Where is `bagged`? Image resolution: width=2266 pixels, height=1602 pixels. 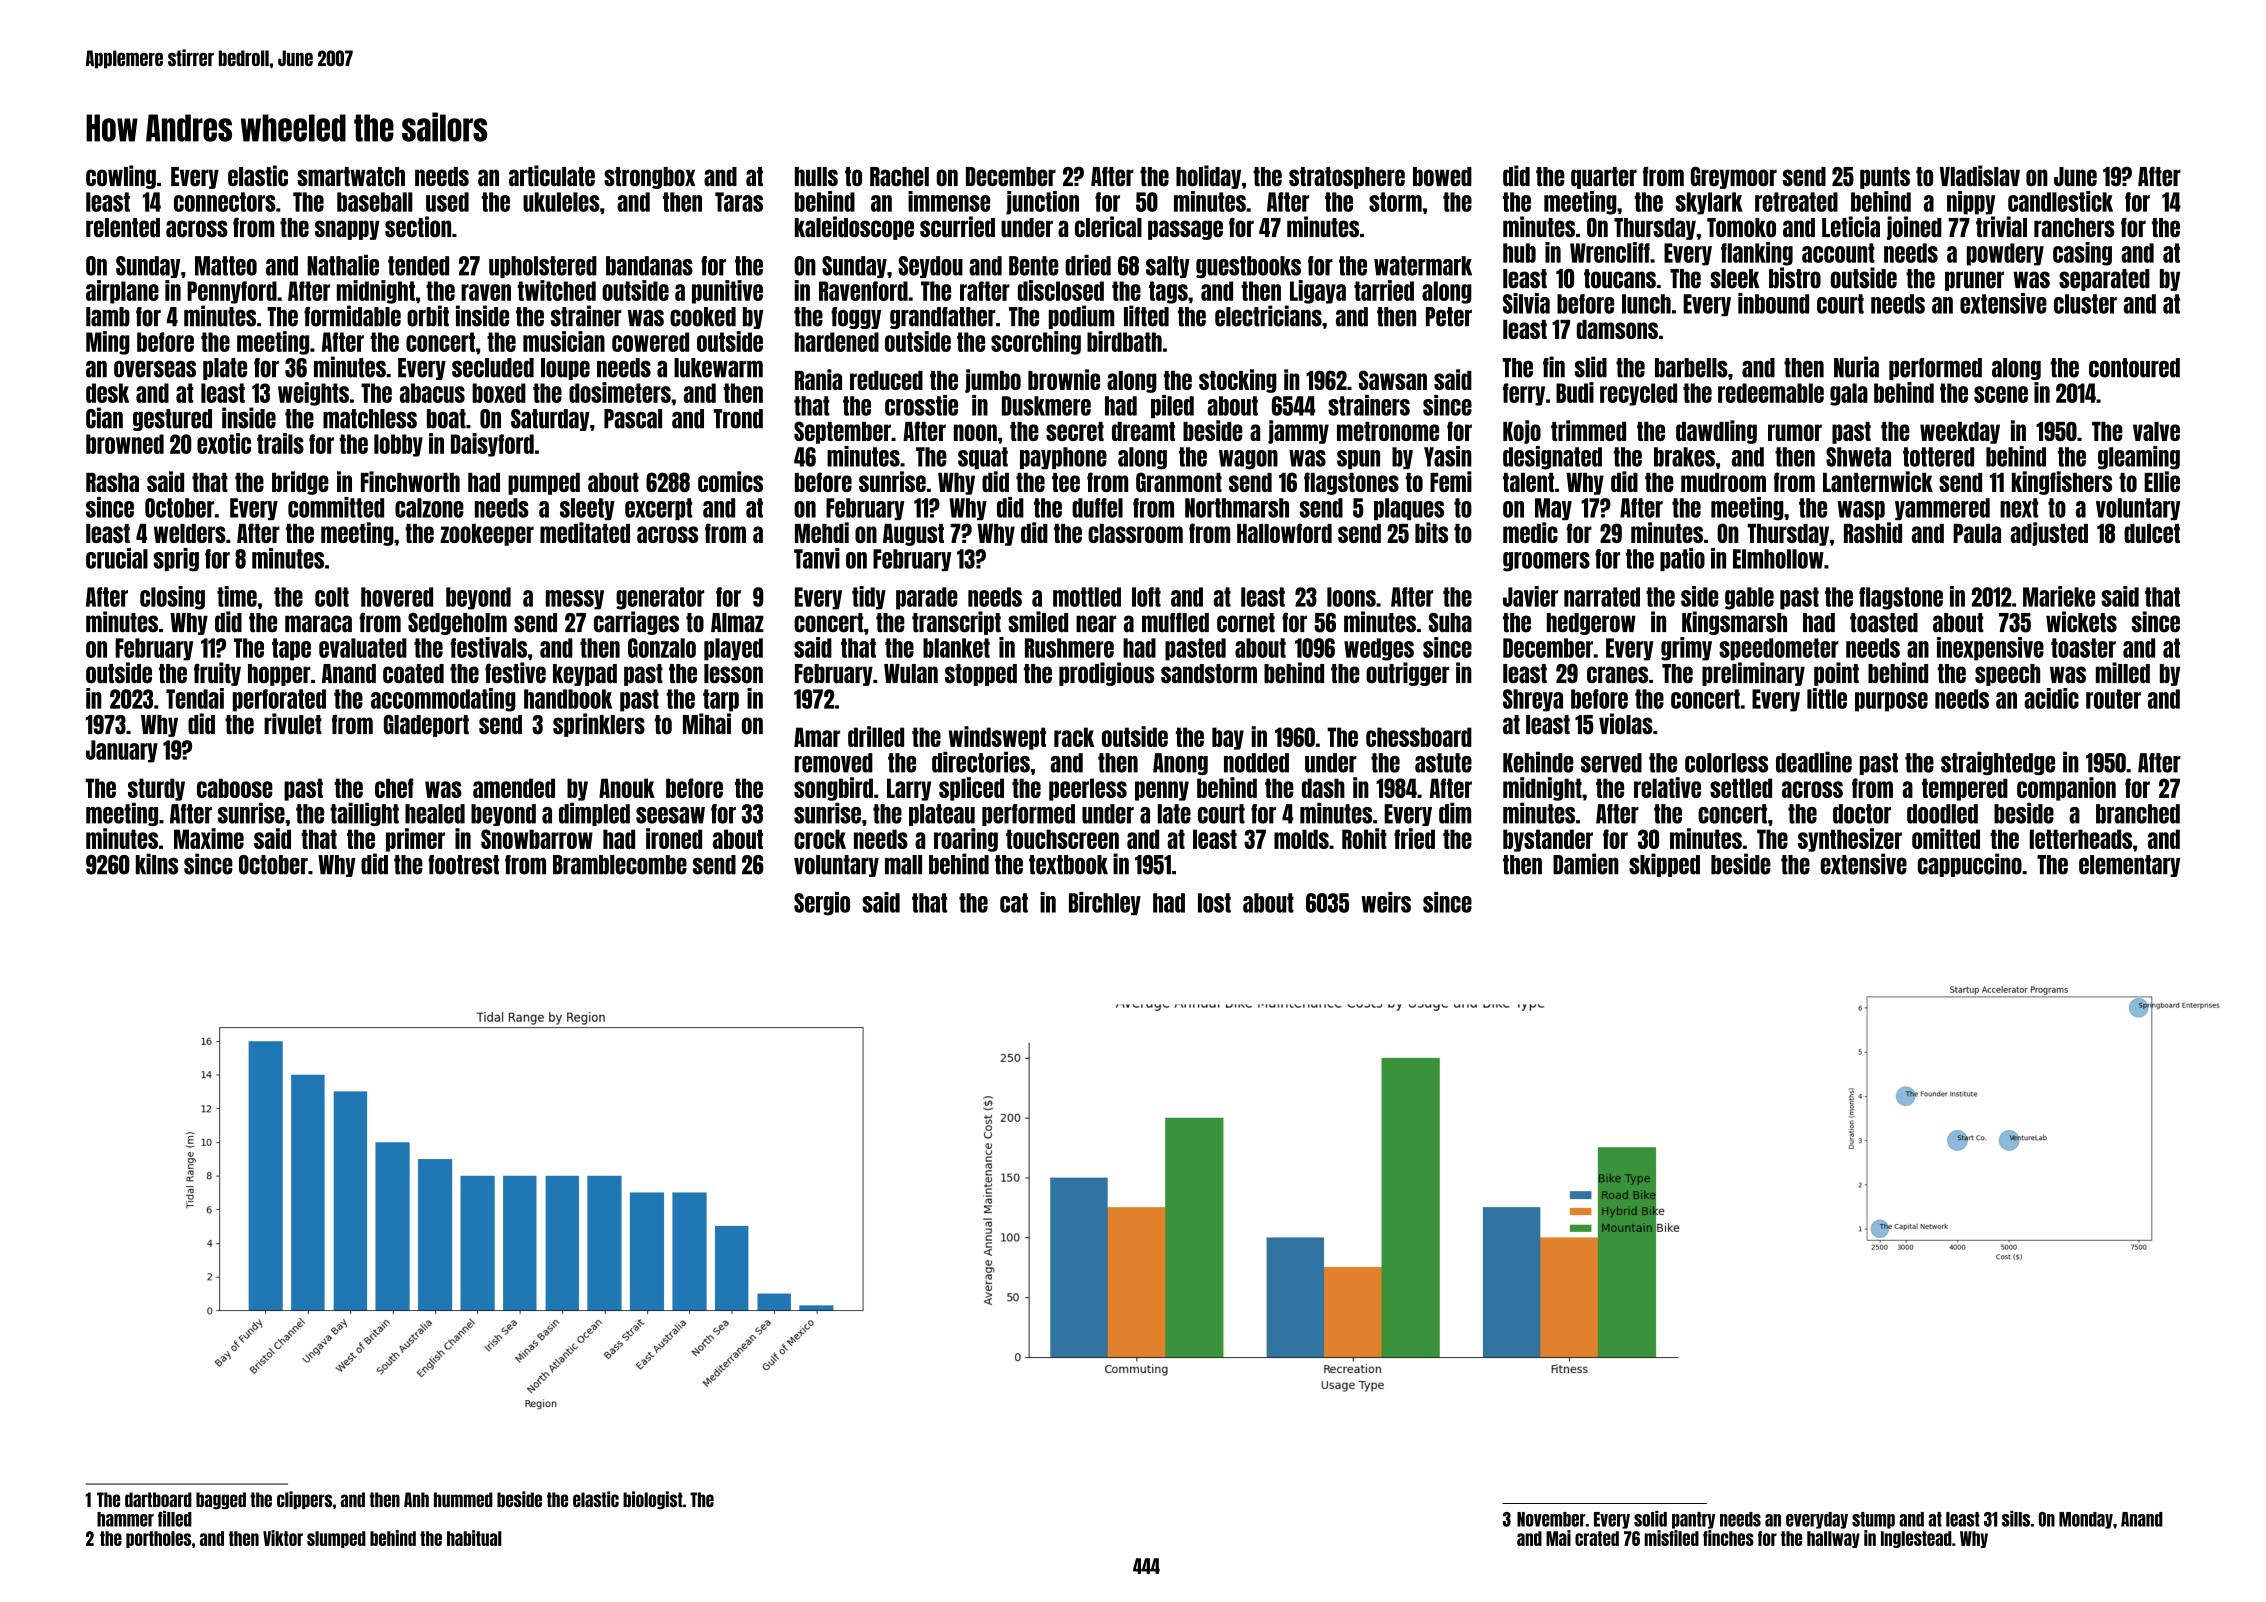
bagged is located at coordinates (221, 1501).
